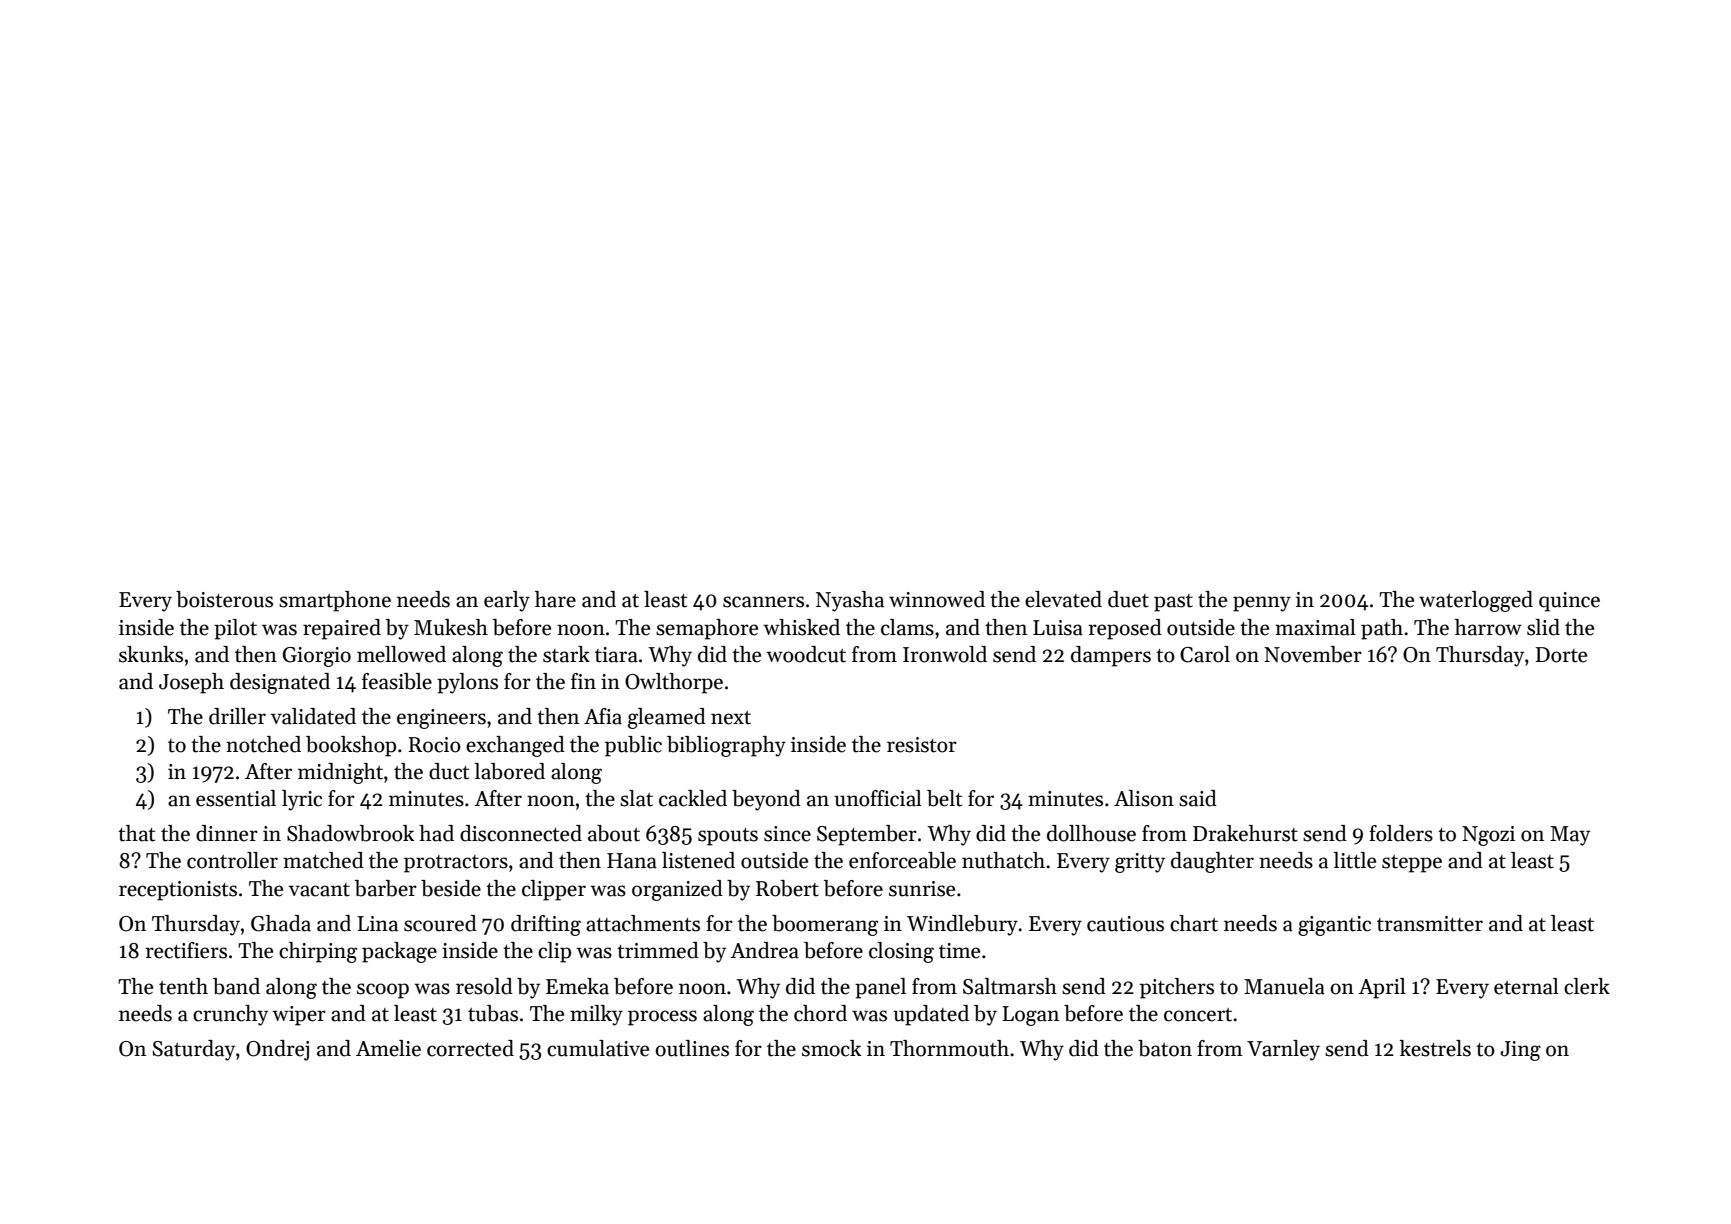 The height and width of the screenshot is (1224, 1731). Describe the element at coordinates (1520, 1051) in the screenshot. I see `Jing` at that location.
